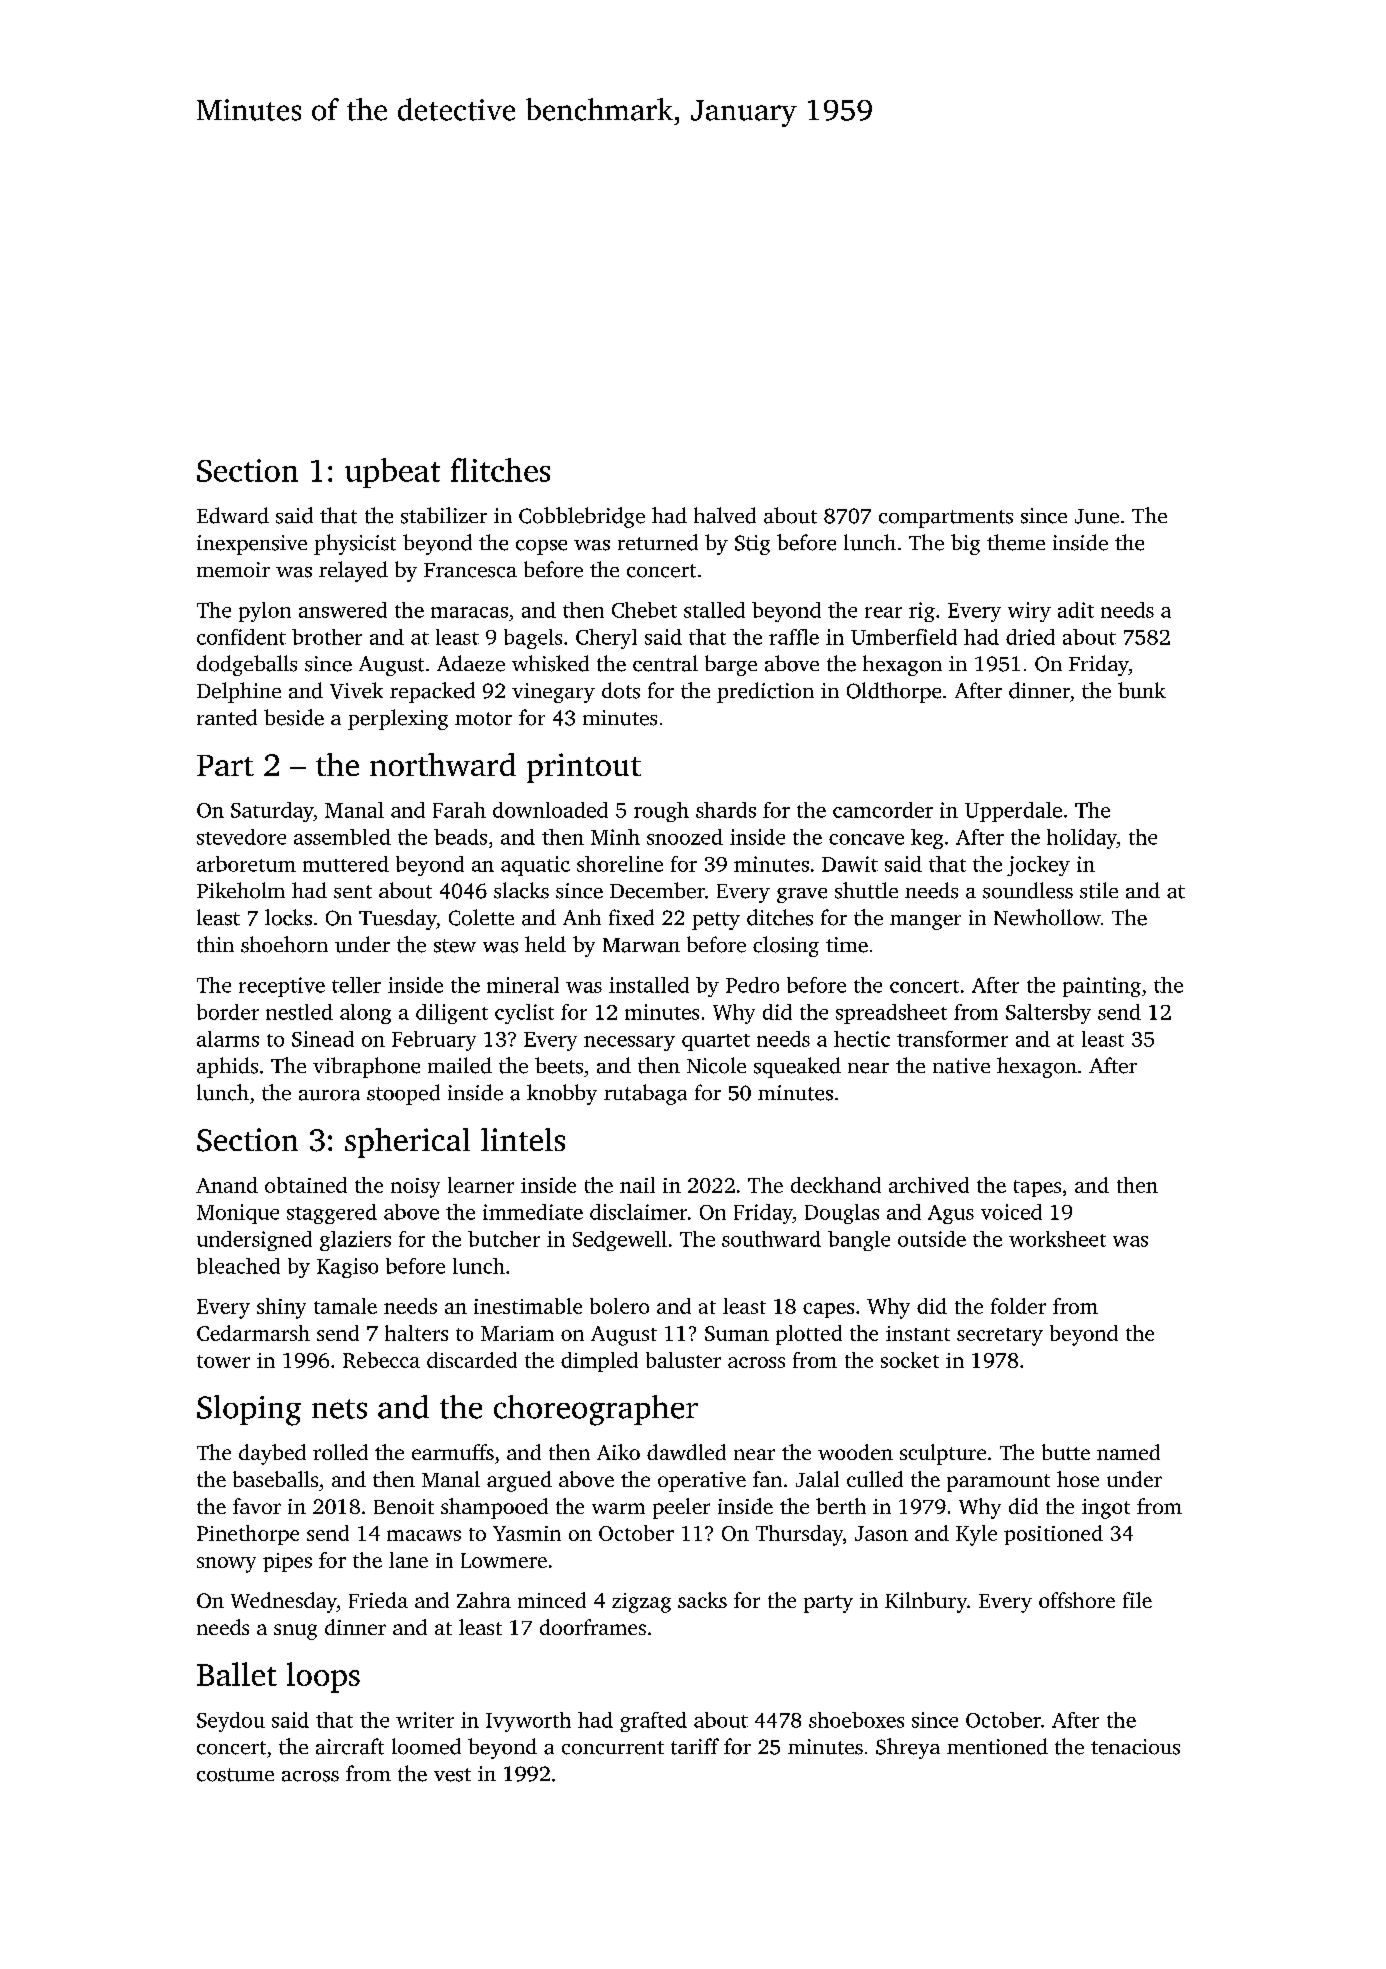 This screenshot has height=1969, width=1386. I want to click on bunk, so click(1142, 690).
